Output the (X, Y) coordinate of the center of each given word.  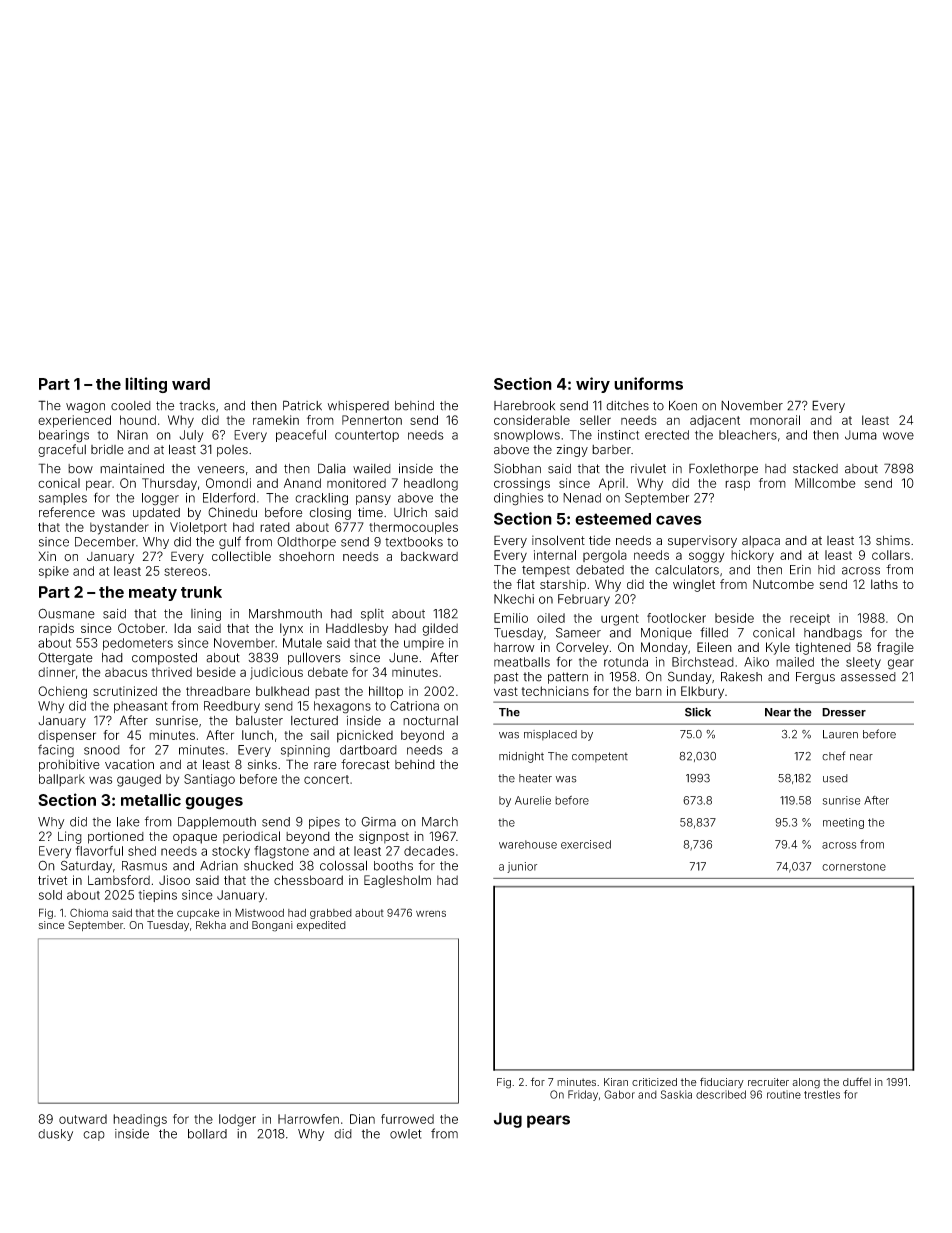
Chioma (89, 912)
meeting (843, 823)
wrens (431, 913)
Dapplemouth (217, 823)
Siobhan (517, 468)
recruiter (768, 1082)
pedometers (138, 644)
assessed (868, 677)
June (403, 658)
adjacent (715, 421)
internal (555, 555)
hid (826, 570)
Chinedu (232, 512)
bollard (207, 1134)
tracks (197, 406)
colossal (343, 865)
